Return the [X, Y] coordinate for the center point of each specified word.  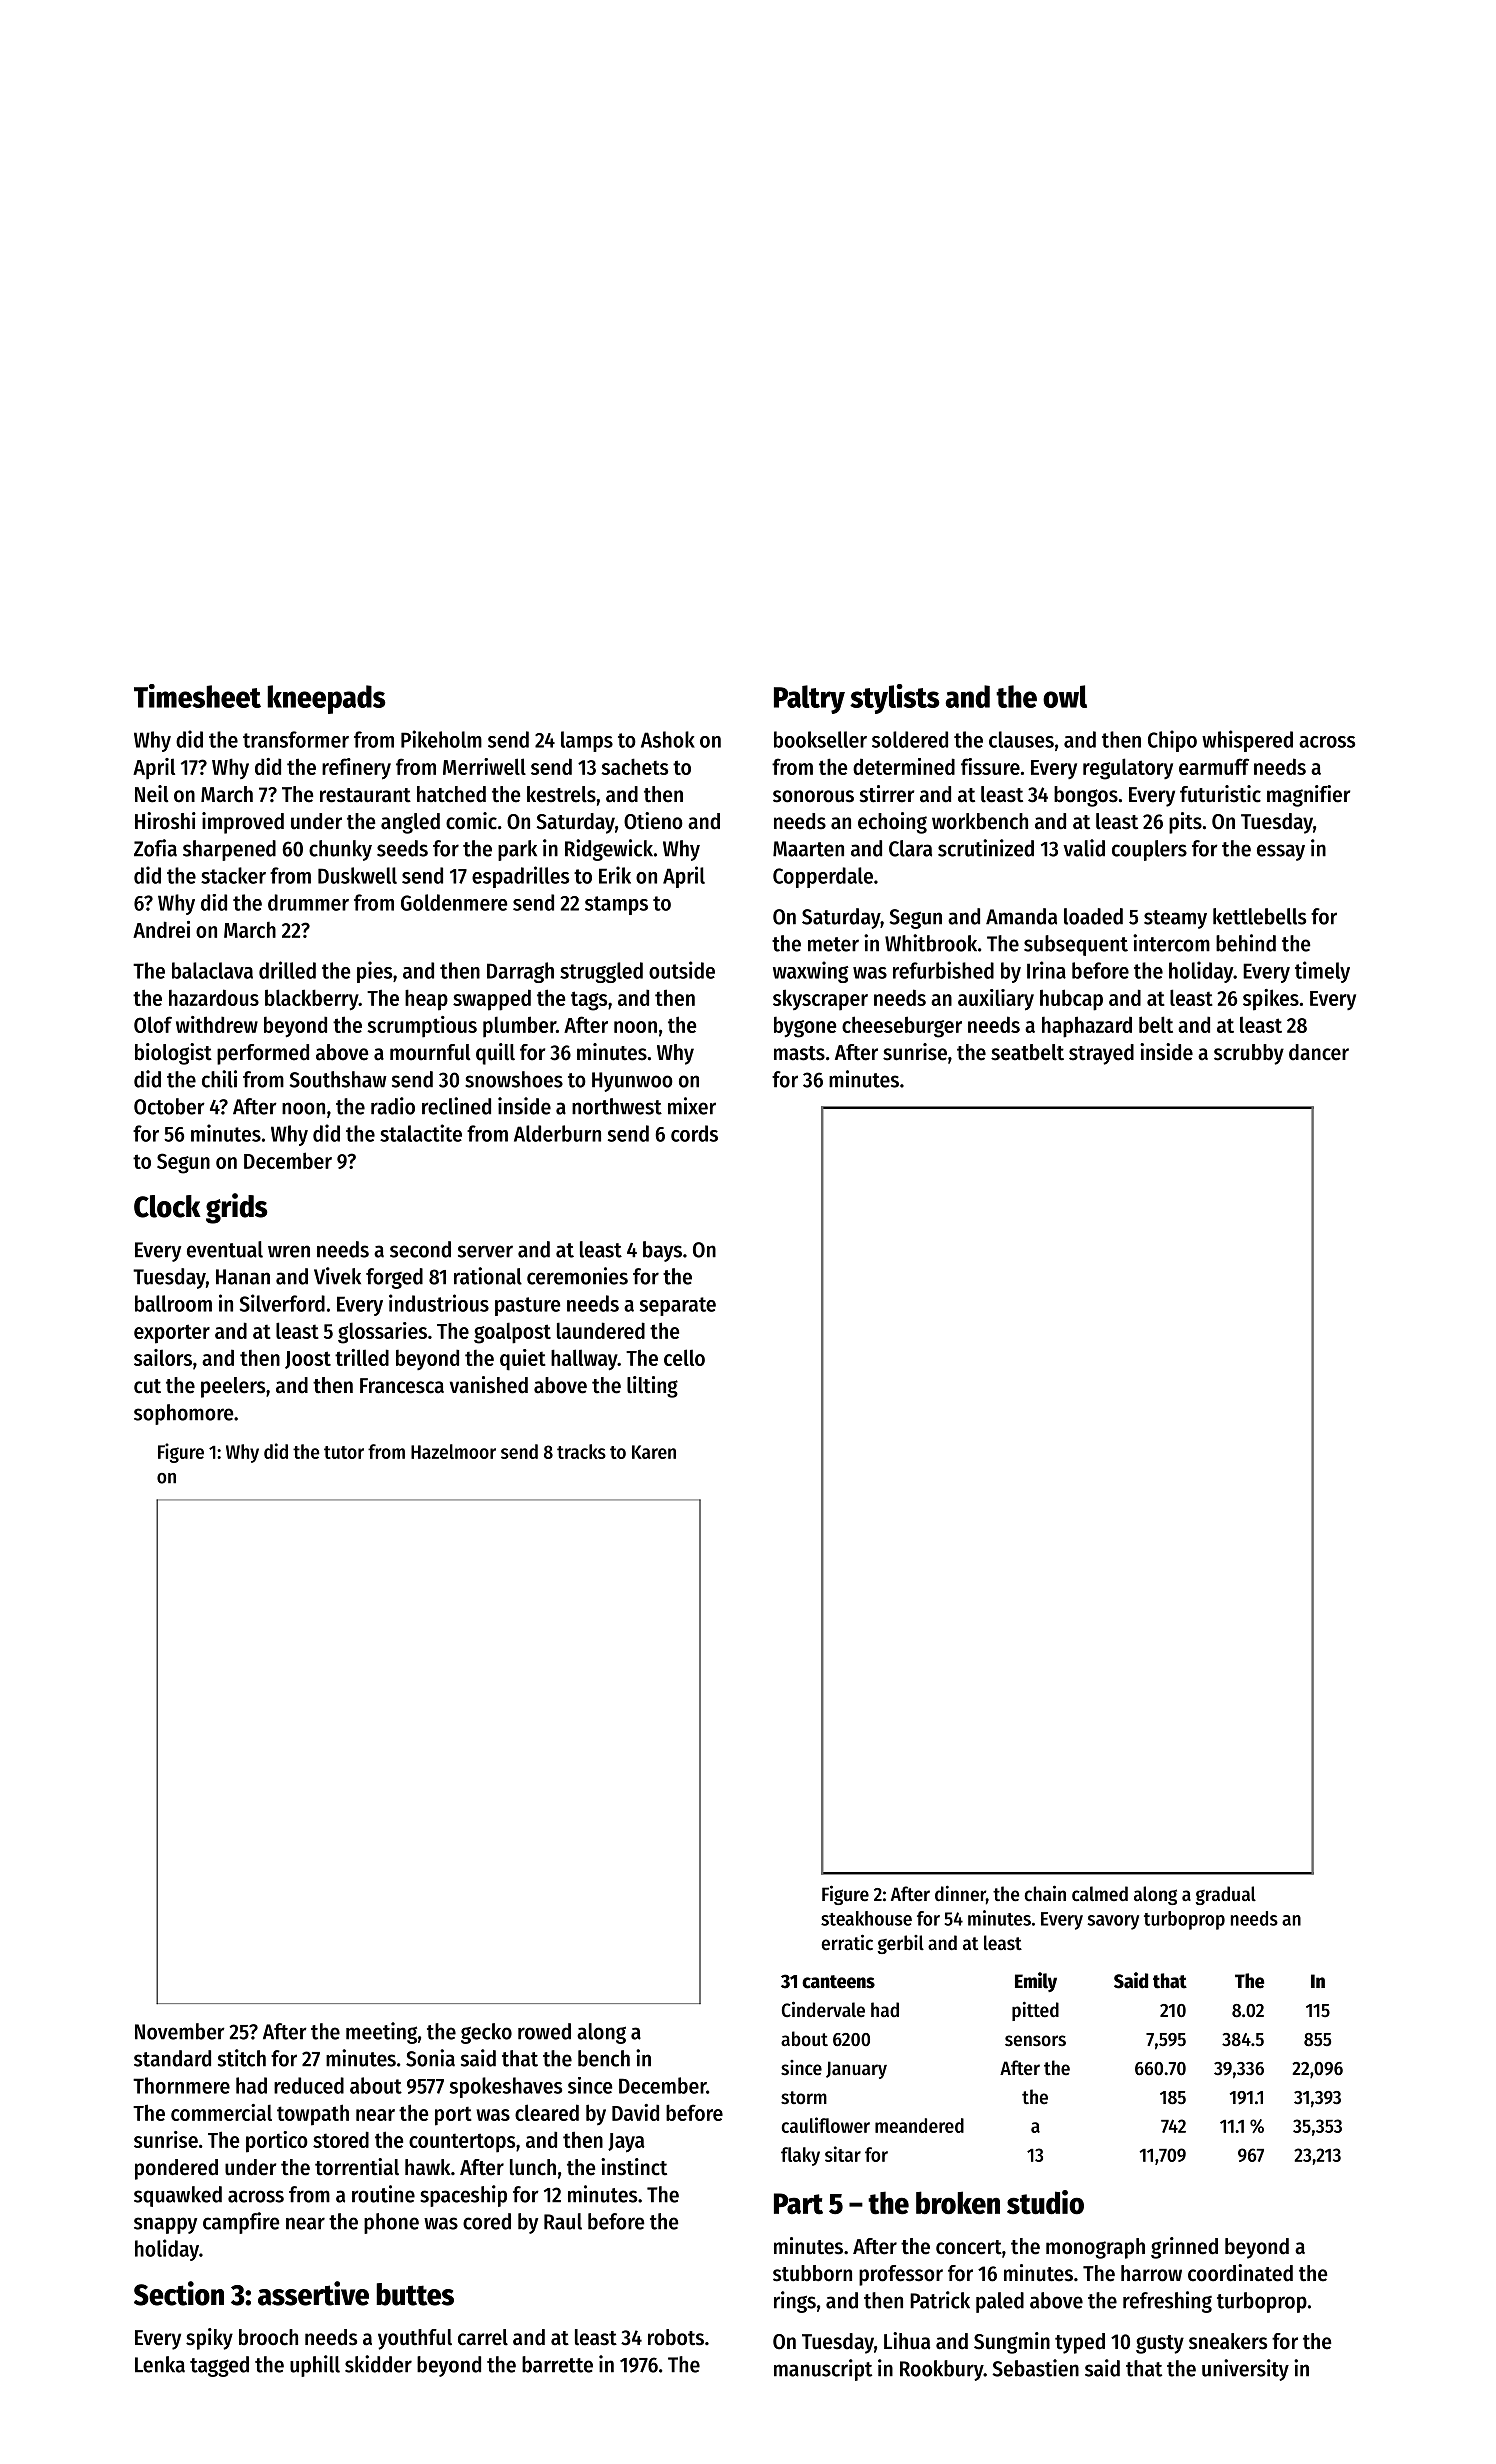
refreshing [1167, 2302]
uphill [315, 2366]
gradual [1226, 1895]
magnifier [1308, 796]
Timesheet [197, 696]
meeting [381, 2033]
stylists [895, 699]
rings [795, 2302]
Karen [654, 1452]
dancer [1319, 1052]
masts [799, 1053]
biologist [173, 1054]
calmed [1100, 1894]
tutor [344, 1452]
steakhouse [866, 1918]
